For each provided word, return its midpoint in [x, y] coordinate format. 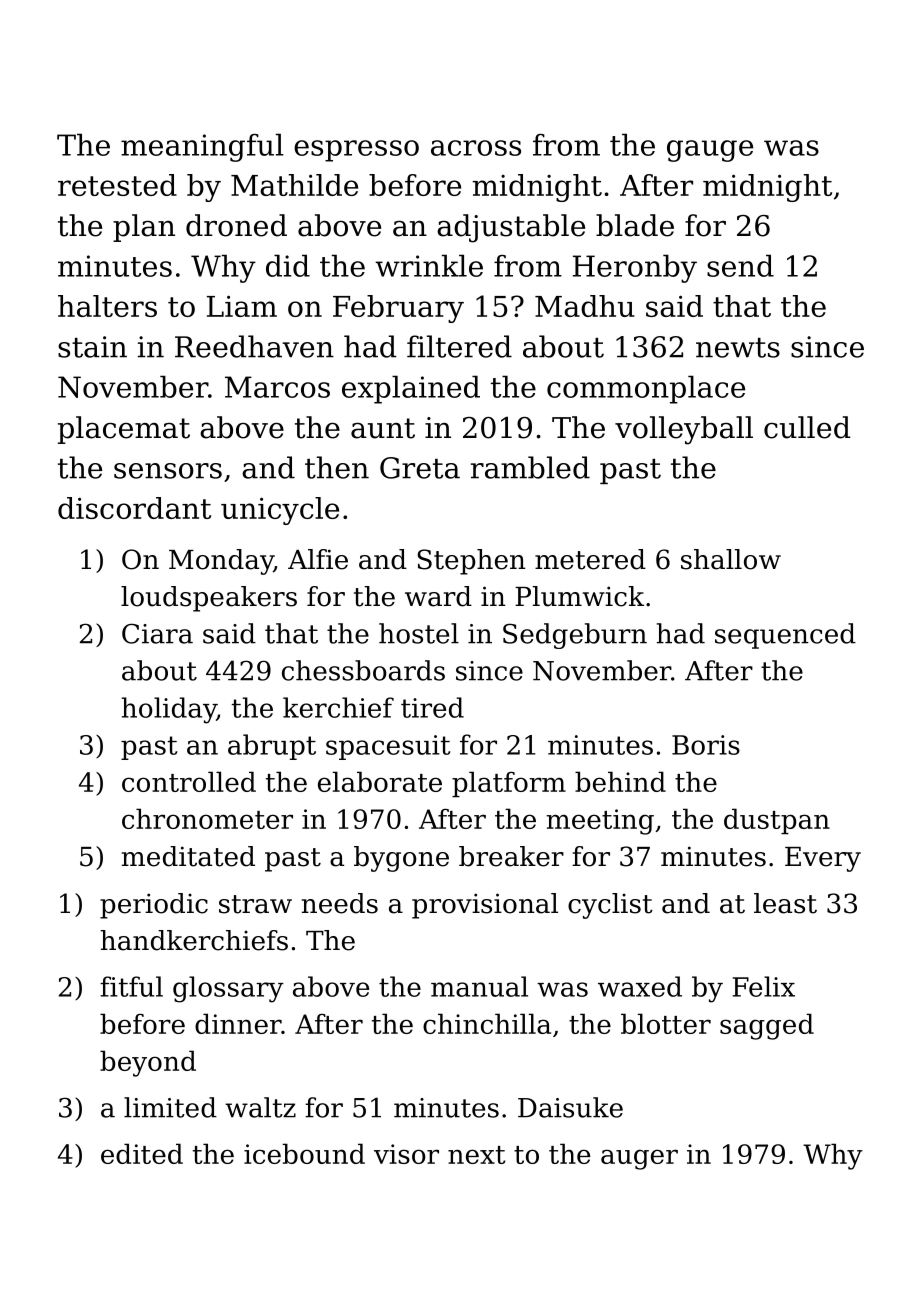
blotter [666, 1023]
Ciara [157, 633]
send [740, 265]
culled [807, 427]
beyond [148, 1063]
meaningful [202, 147]
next [476, 1155]
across [476, 148]
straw [255, 904]
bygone [401, 859]
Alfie [318, 559]
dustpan [777, 821]
